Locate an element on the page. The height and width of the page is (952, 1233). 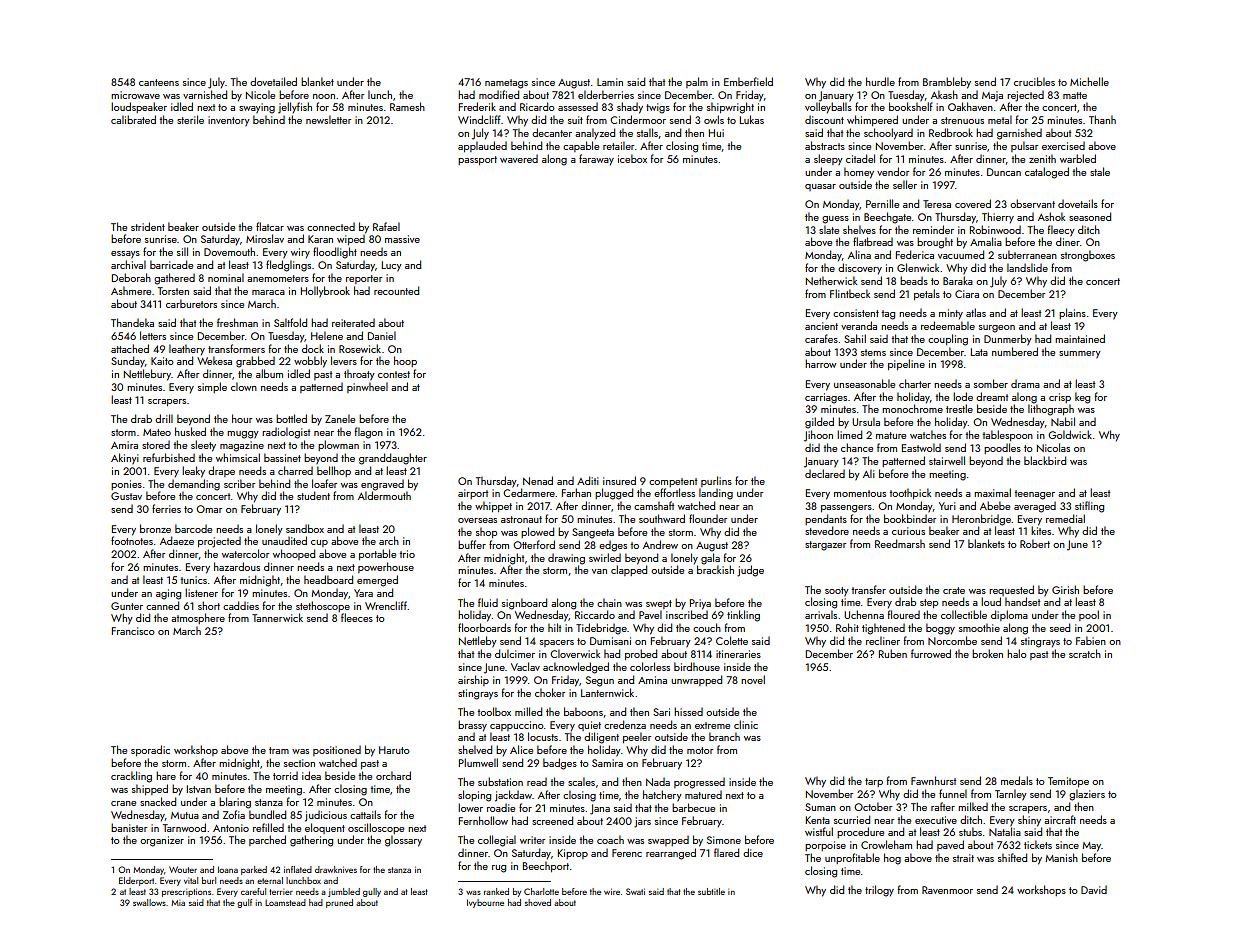
ancient is located at coordinates (821, 326).
